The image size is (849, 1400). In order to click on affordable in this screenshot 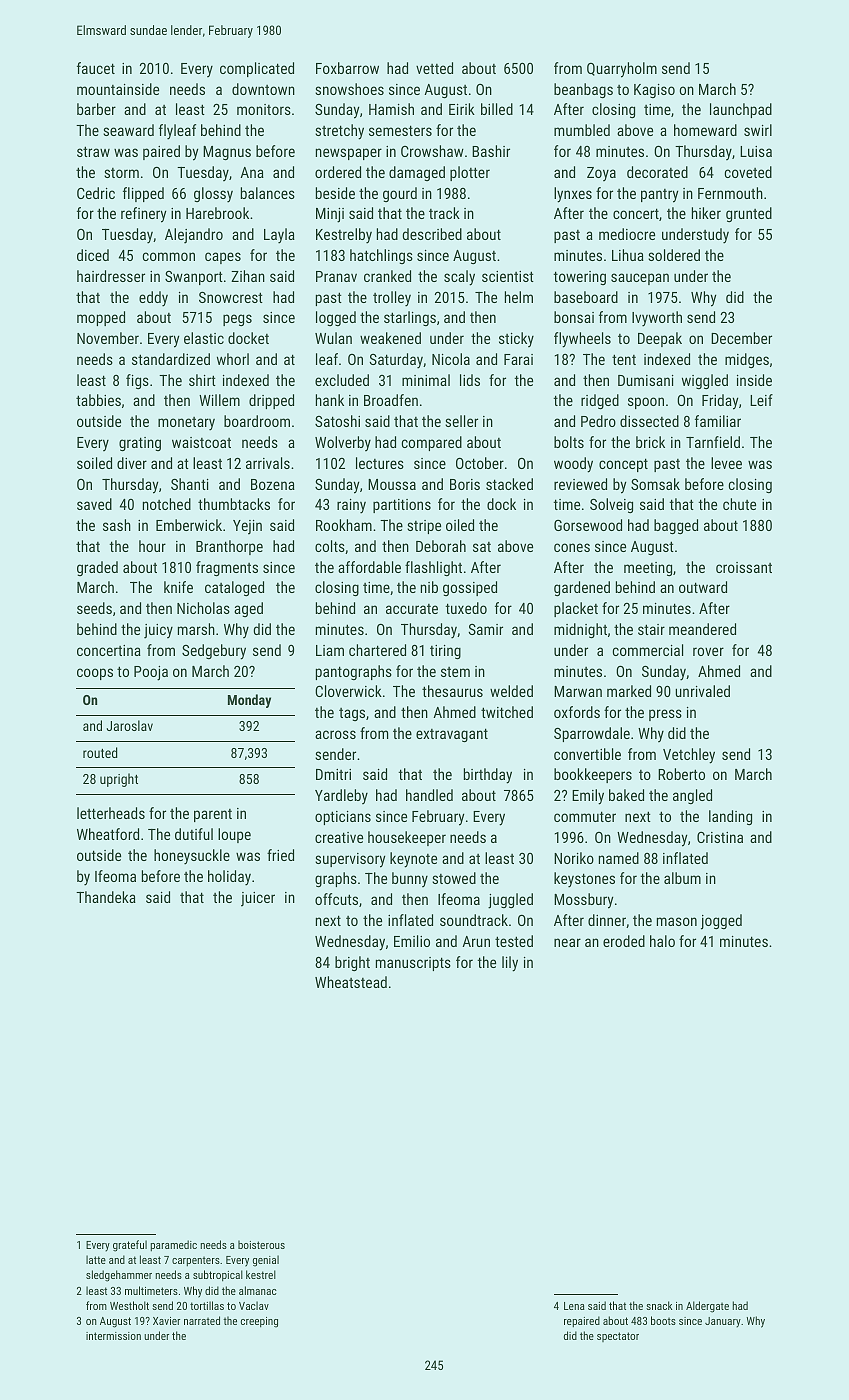, I will do `click(369, 567)`.
